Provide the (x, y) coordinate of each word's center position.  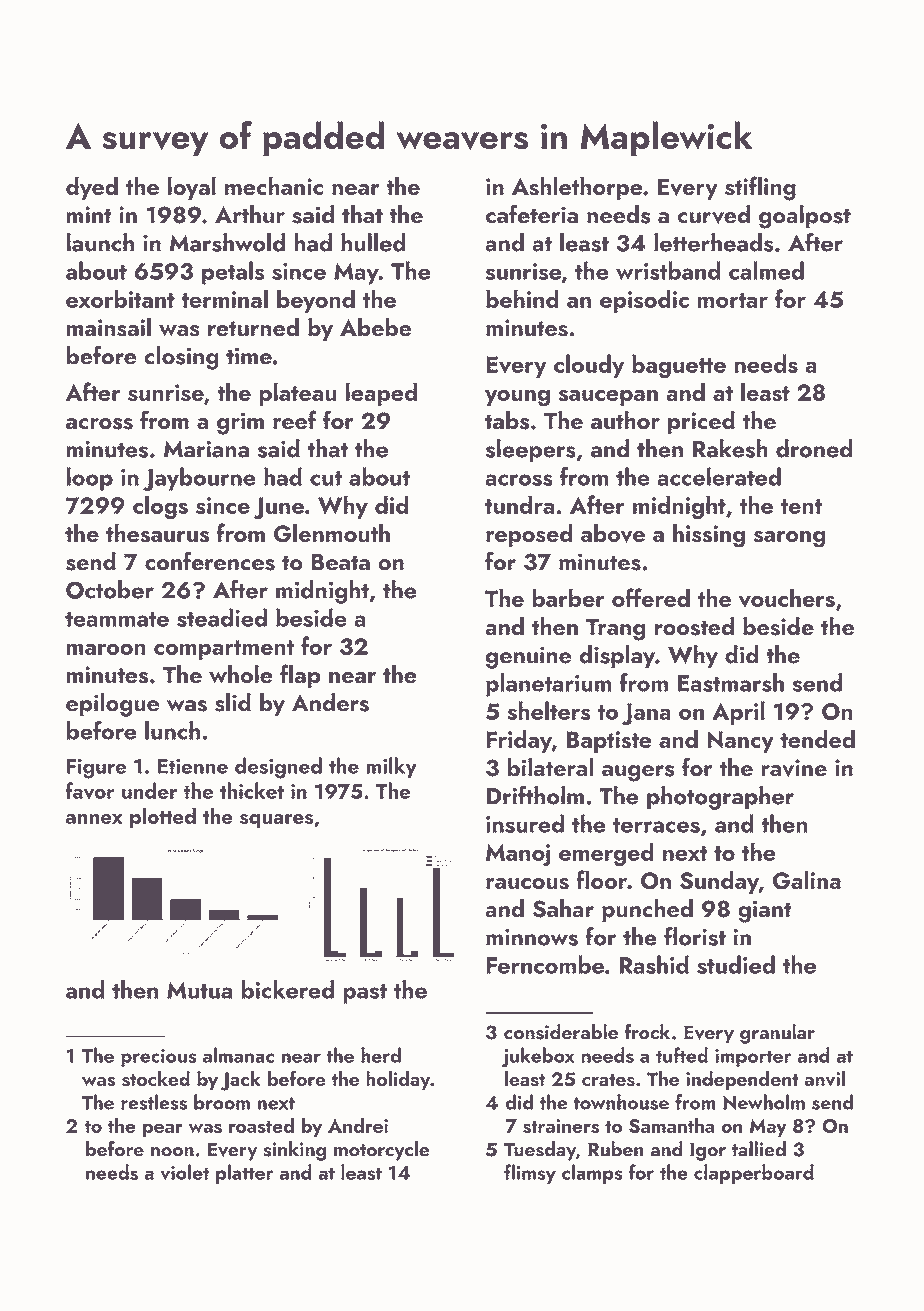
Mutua (200, 990)
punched (647, 911)
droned (814, 448)
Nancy (740, 742)
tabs (507, 420)
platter (244, 1174)
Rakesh (730, 448)
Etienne (193, 766)
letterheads (714, 242)
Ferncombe (545, 964)
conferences (210, 561)
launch (100, 242)
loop (89, 479)
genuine (528, 657)
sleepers (531, 451)
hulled (373, 242)
